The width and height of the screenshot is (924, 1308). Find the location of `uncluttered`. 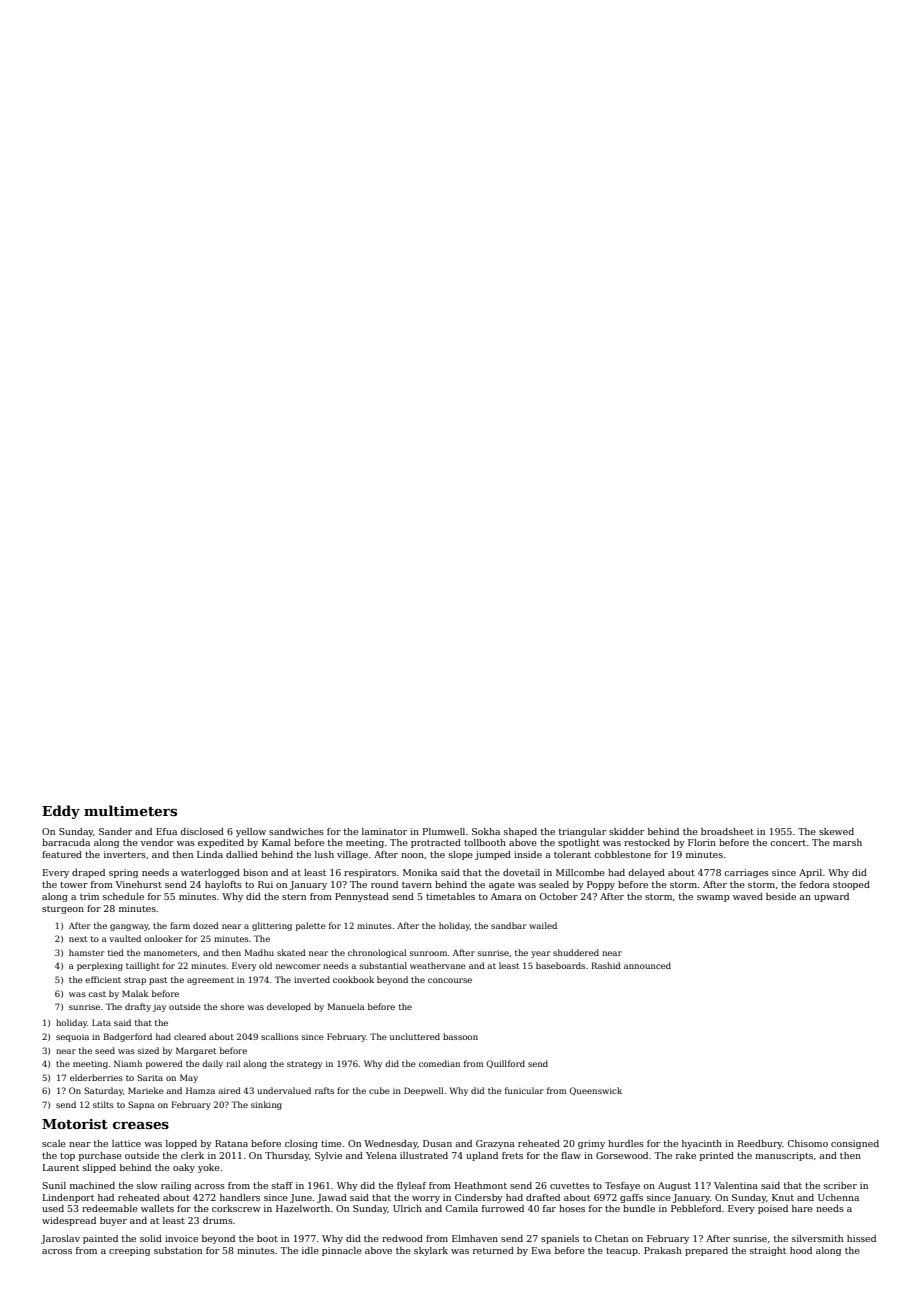

uncluttered is located at coordinates (415, 1036).
